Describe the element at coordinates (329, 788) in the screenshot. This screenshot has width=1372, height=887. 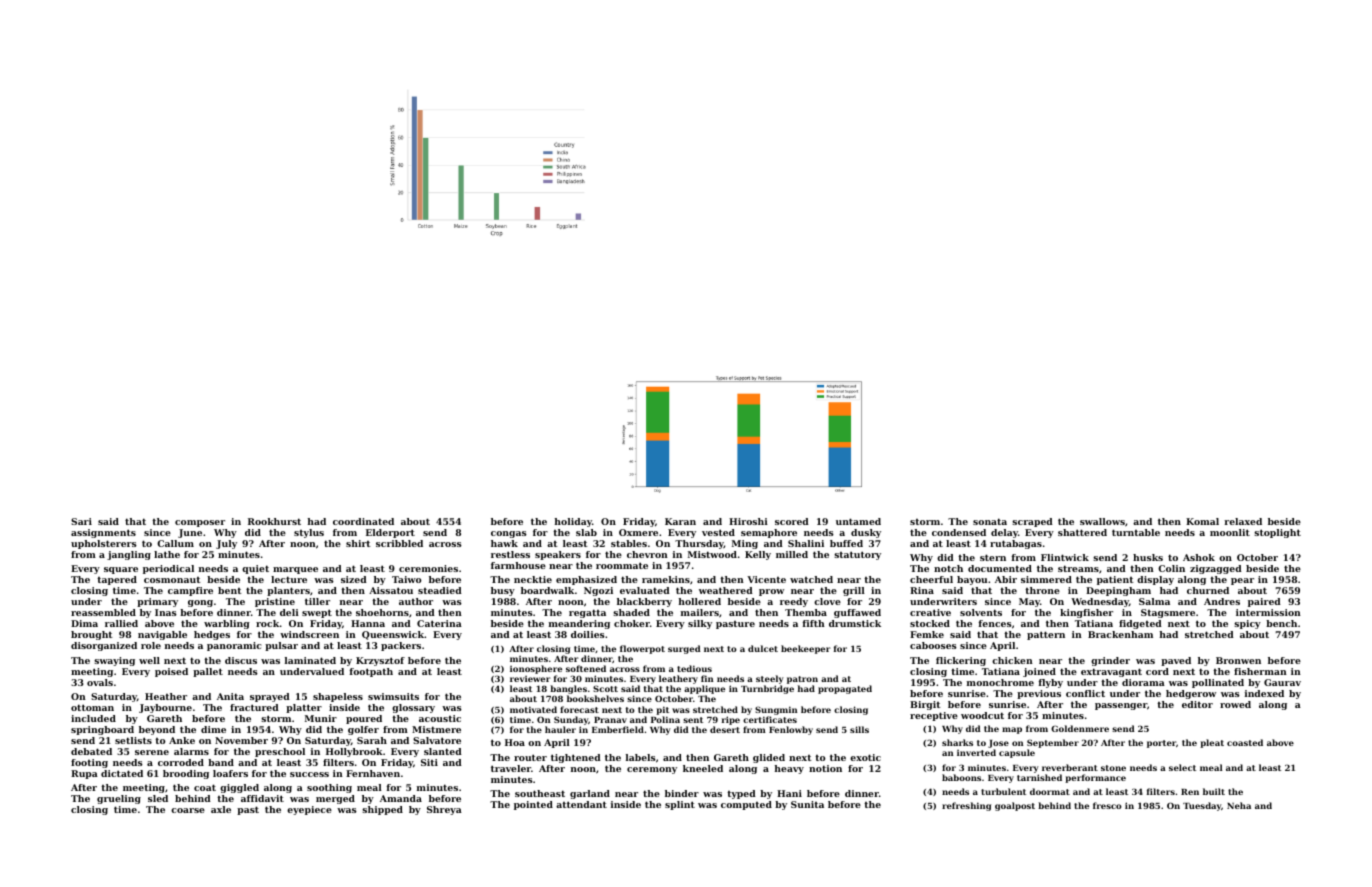
I see `soothing` at that location.
